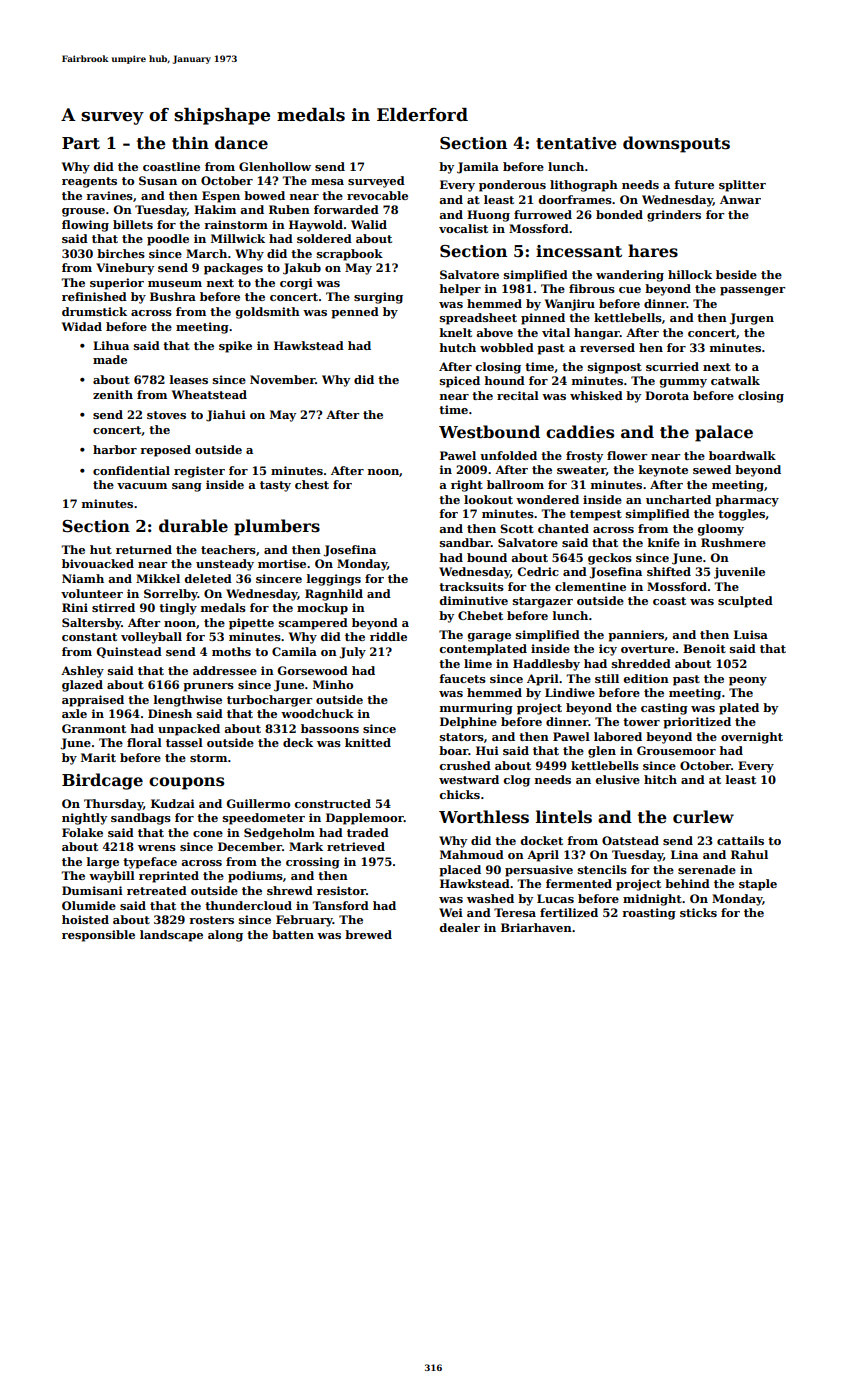 Image resolution: width=849 pixels, height=1400 pixels. I want to click on confidential, so click(131, 470).
